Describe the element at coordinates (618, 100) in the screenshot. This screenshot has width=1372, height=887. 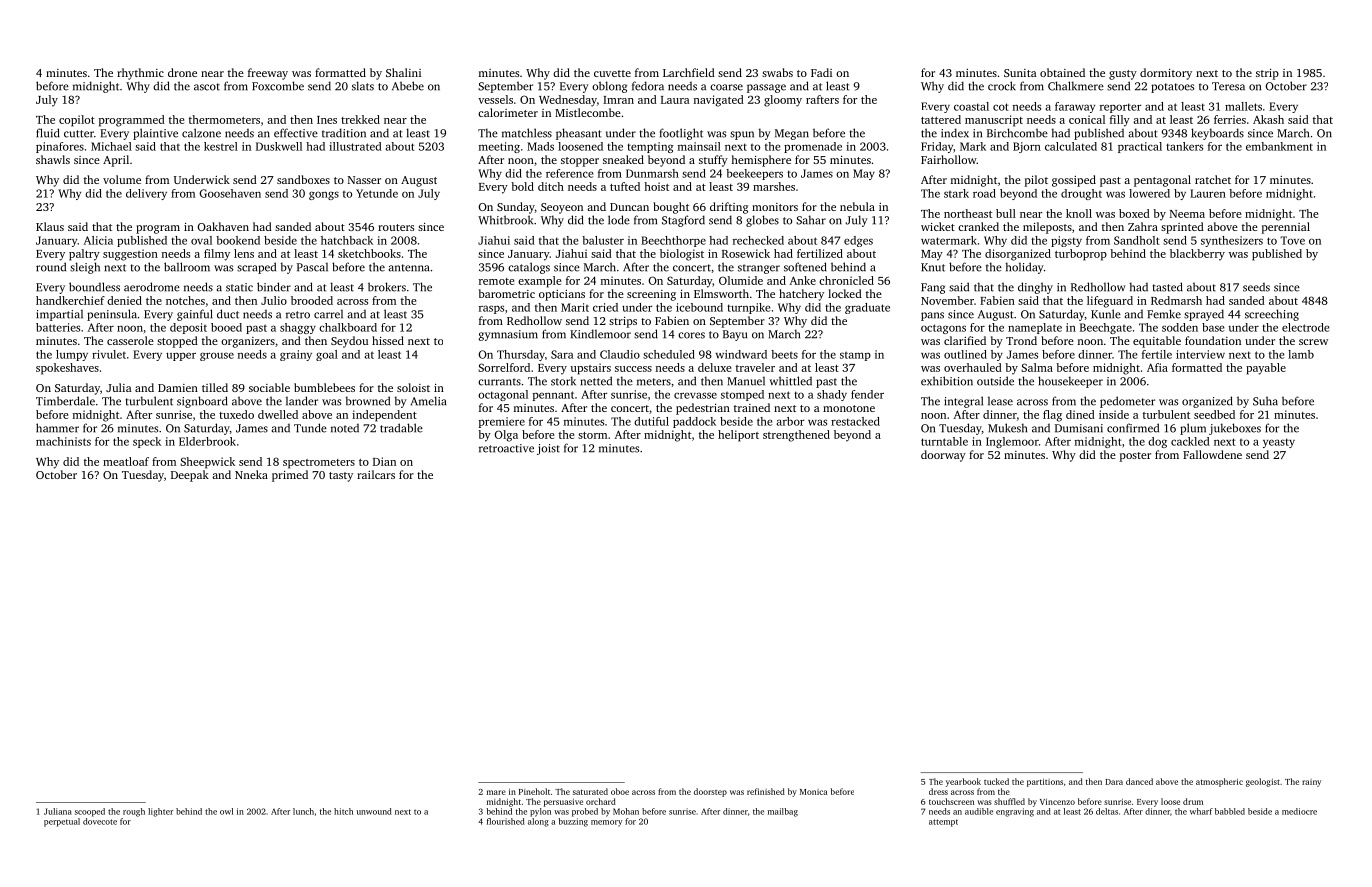
I see `Imran` at that location.
